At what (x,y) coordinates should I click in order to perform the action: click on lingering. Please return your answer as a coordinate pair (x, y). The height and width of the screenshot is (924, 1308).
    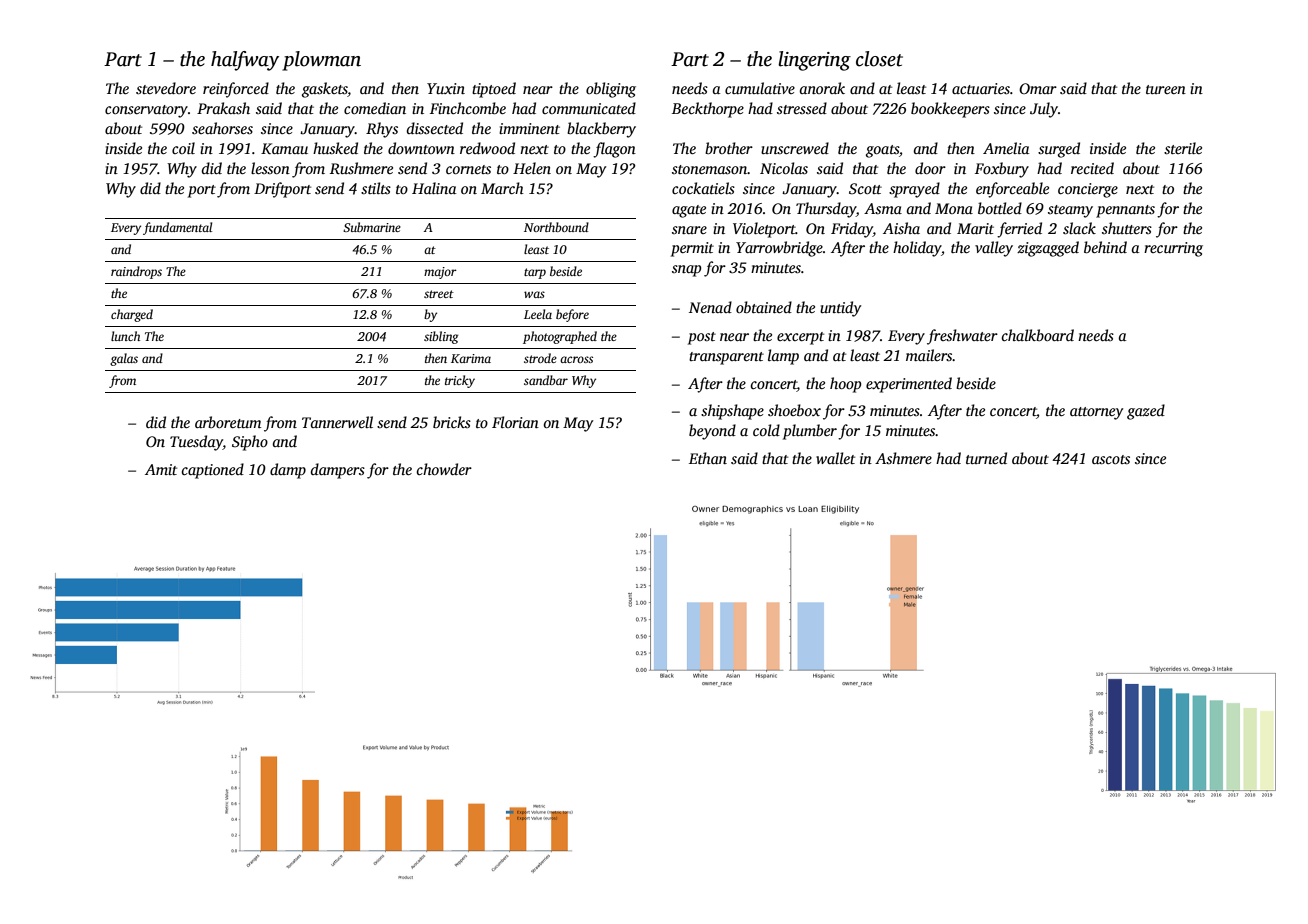
    Looking at the image, I should click on (814, 61).
